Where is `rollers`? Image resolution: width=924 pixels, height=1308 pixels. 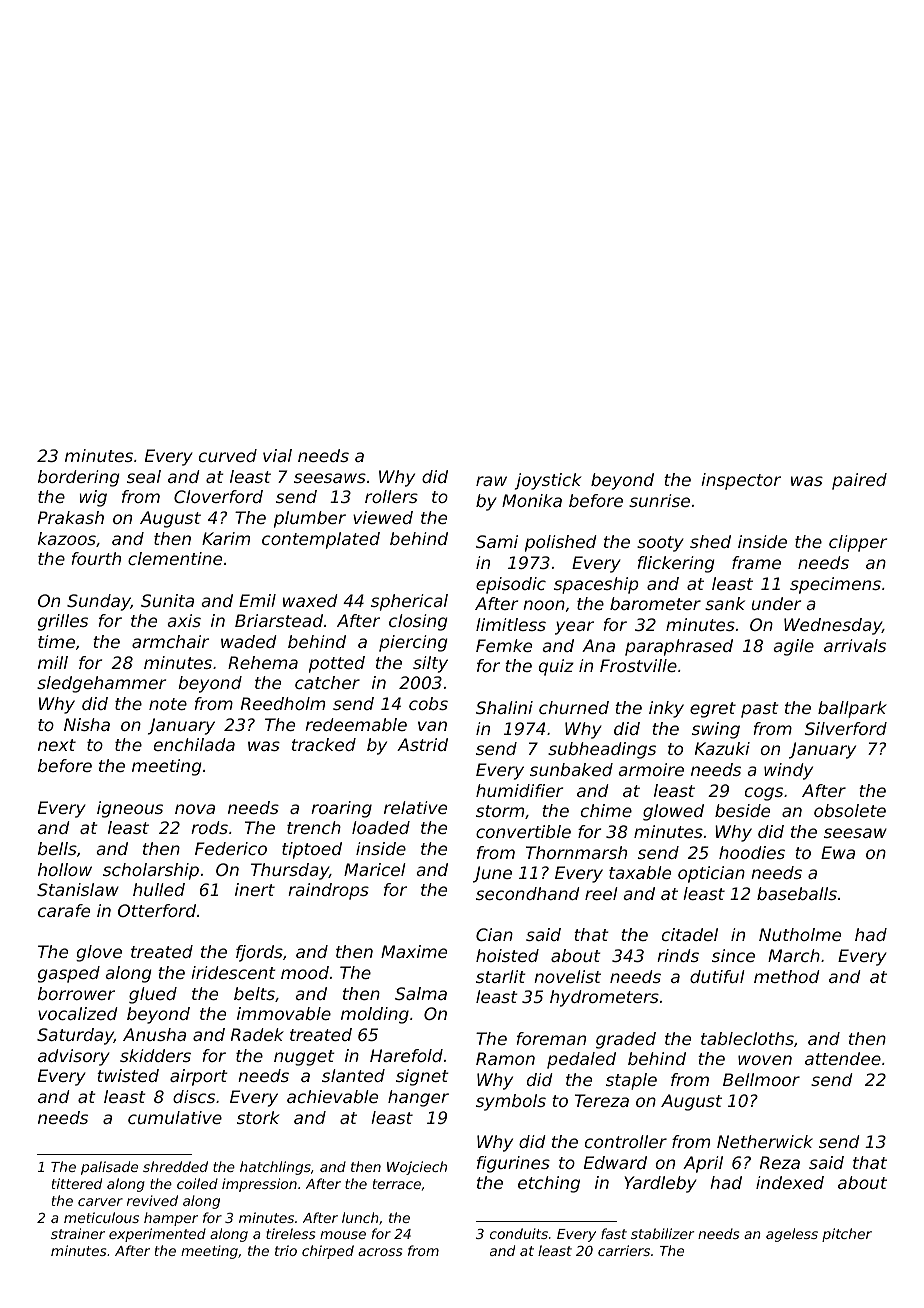 rollers is located at coordinates (391, 496).
